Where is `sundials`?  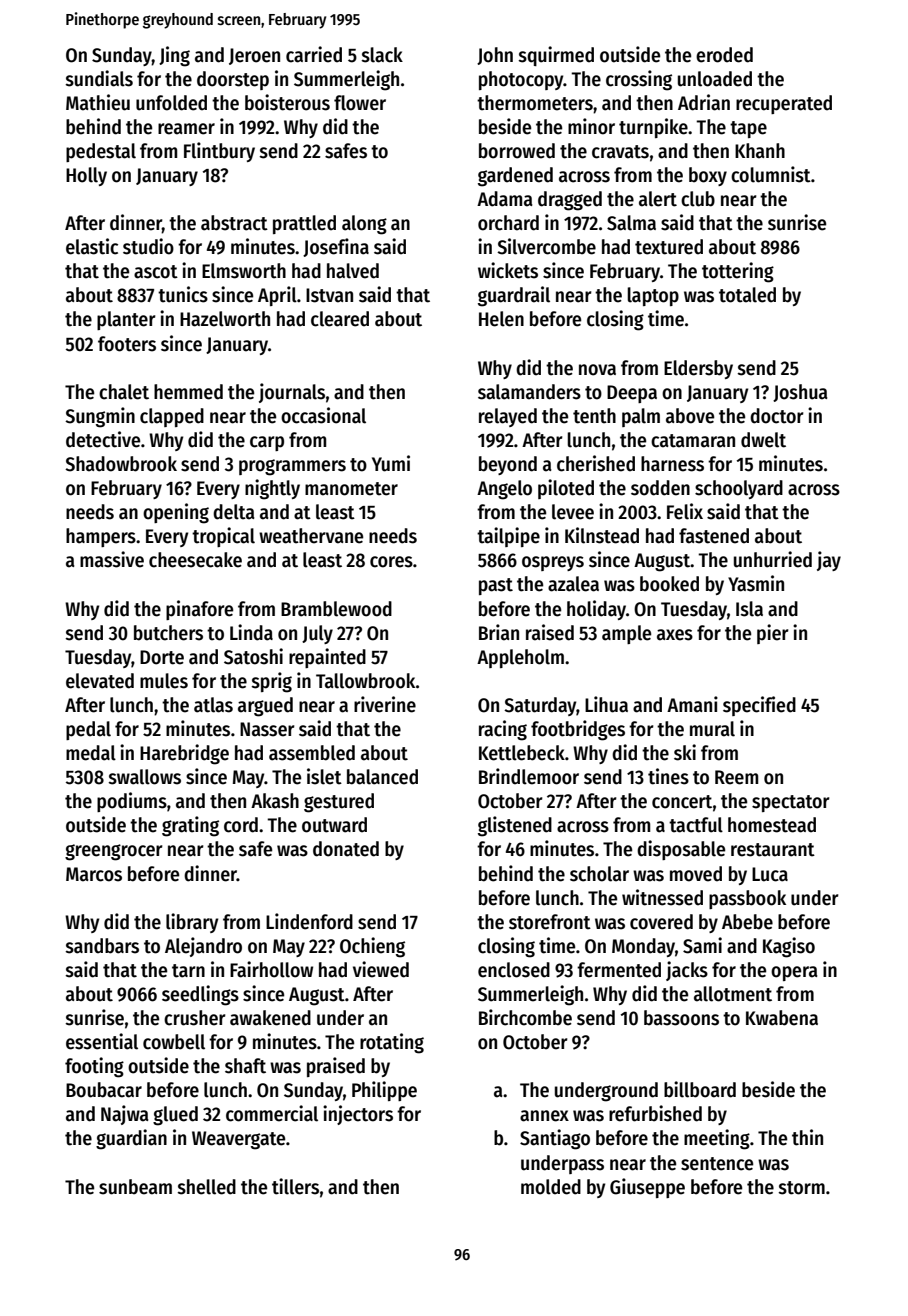
sundials is located at coordinates (99, 78).
